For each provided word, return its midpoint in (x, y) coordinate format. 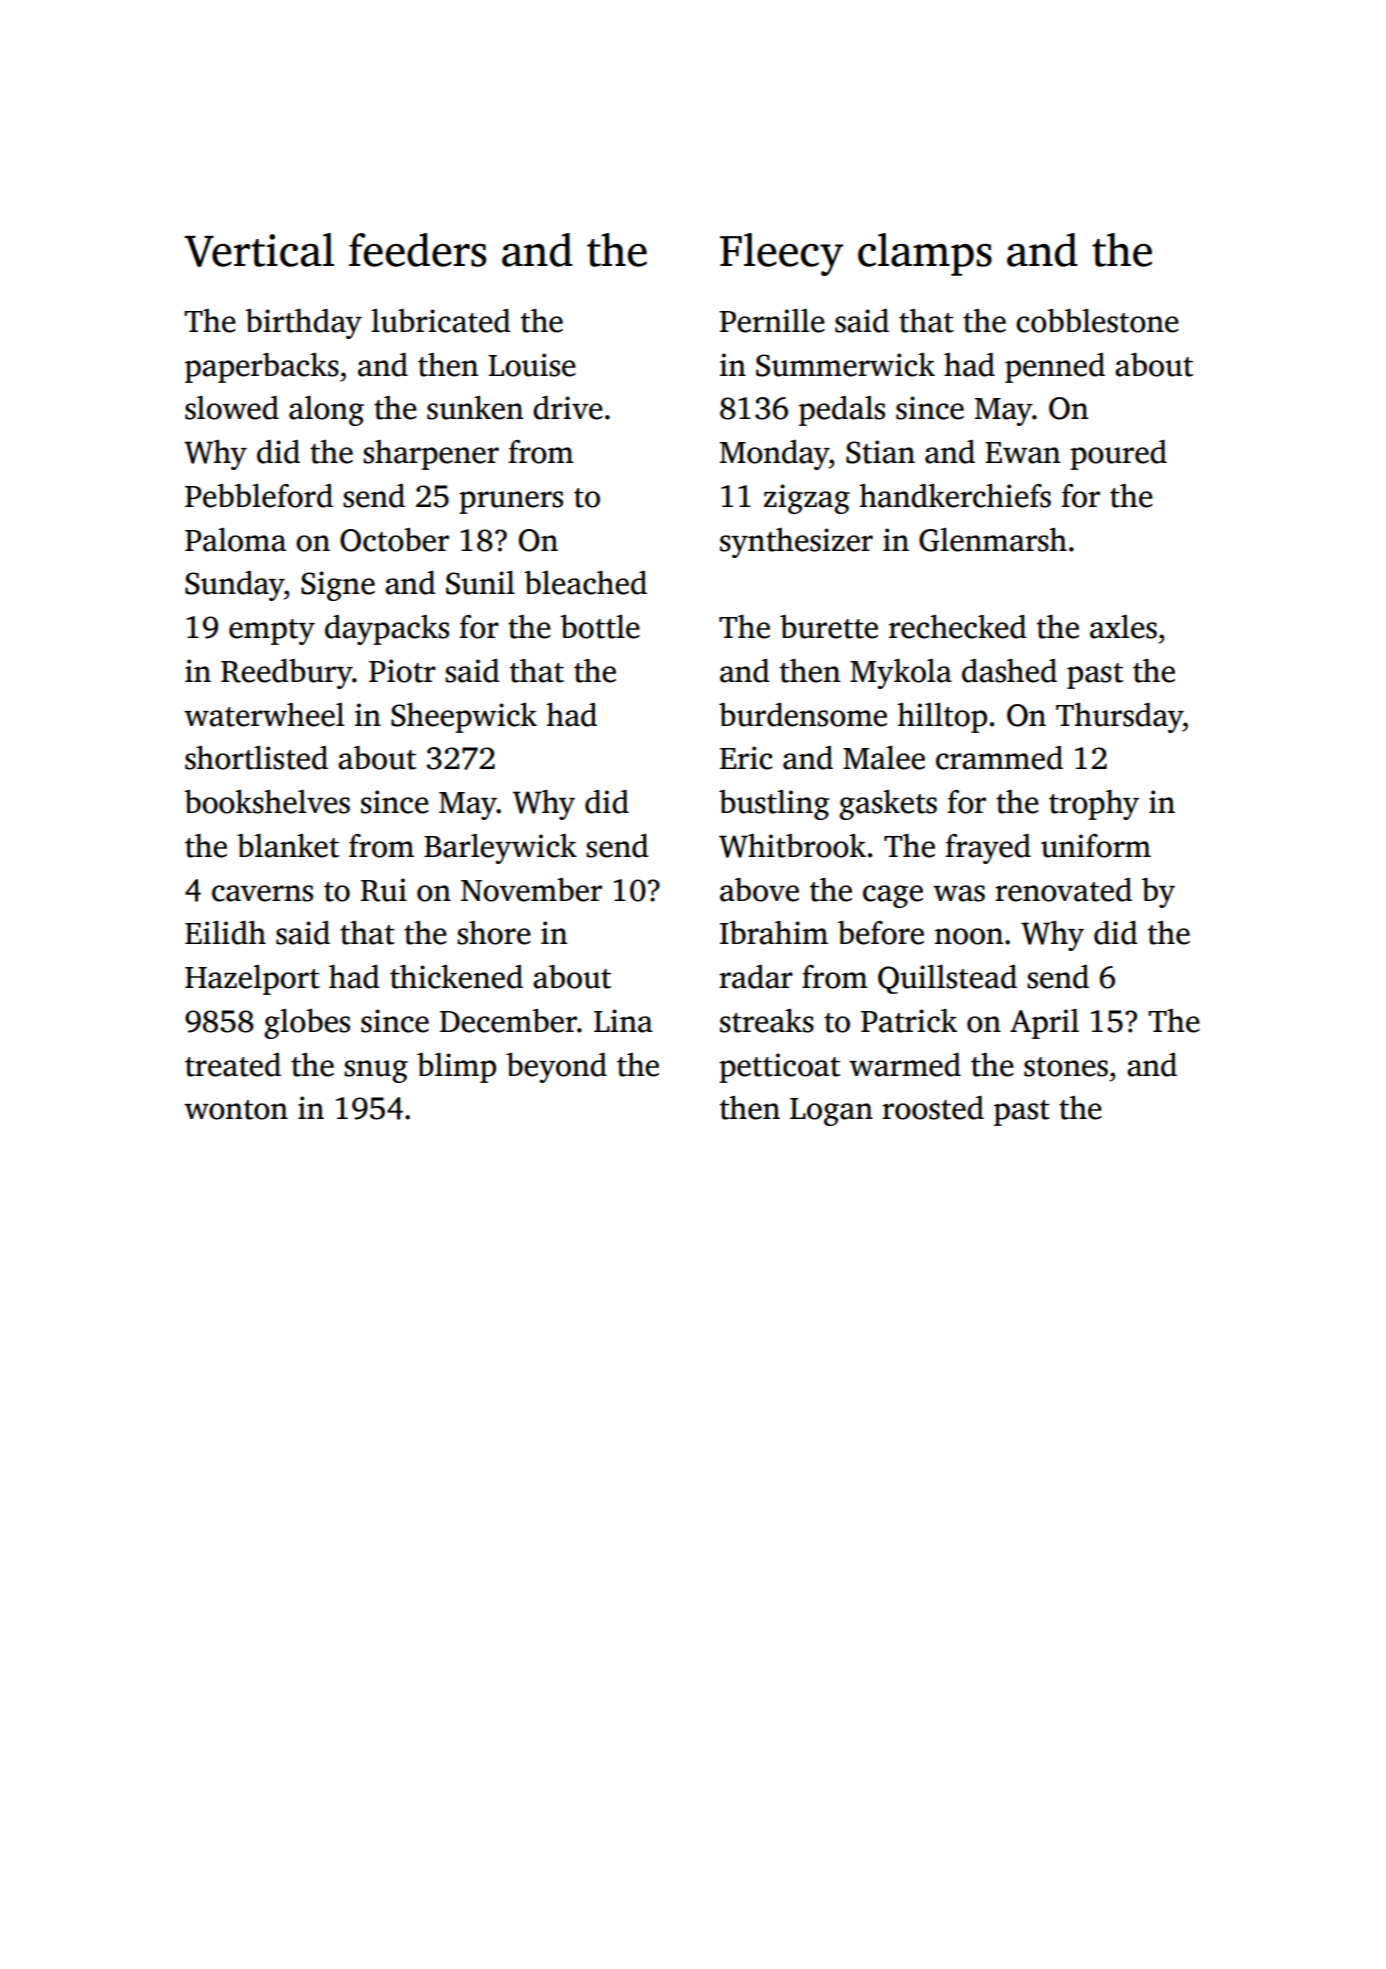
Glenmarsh (993, 540)
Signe (338, 586)
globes (307, 1024)
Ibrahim (774, 933)
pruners (511, 502)
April (1044, 1024)
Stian (880, 452)
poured (1118, 455)
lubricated (440, 321)
